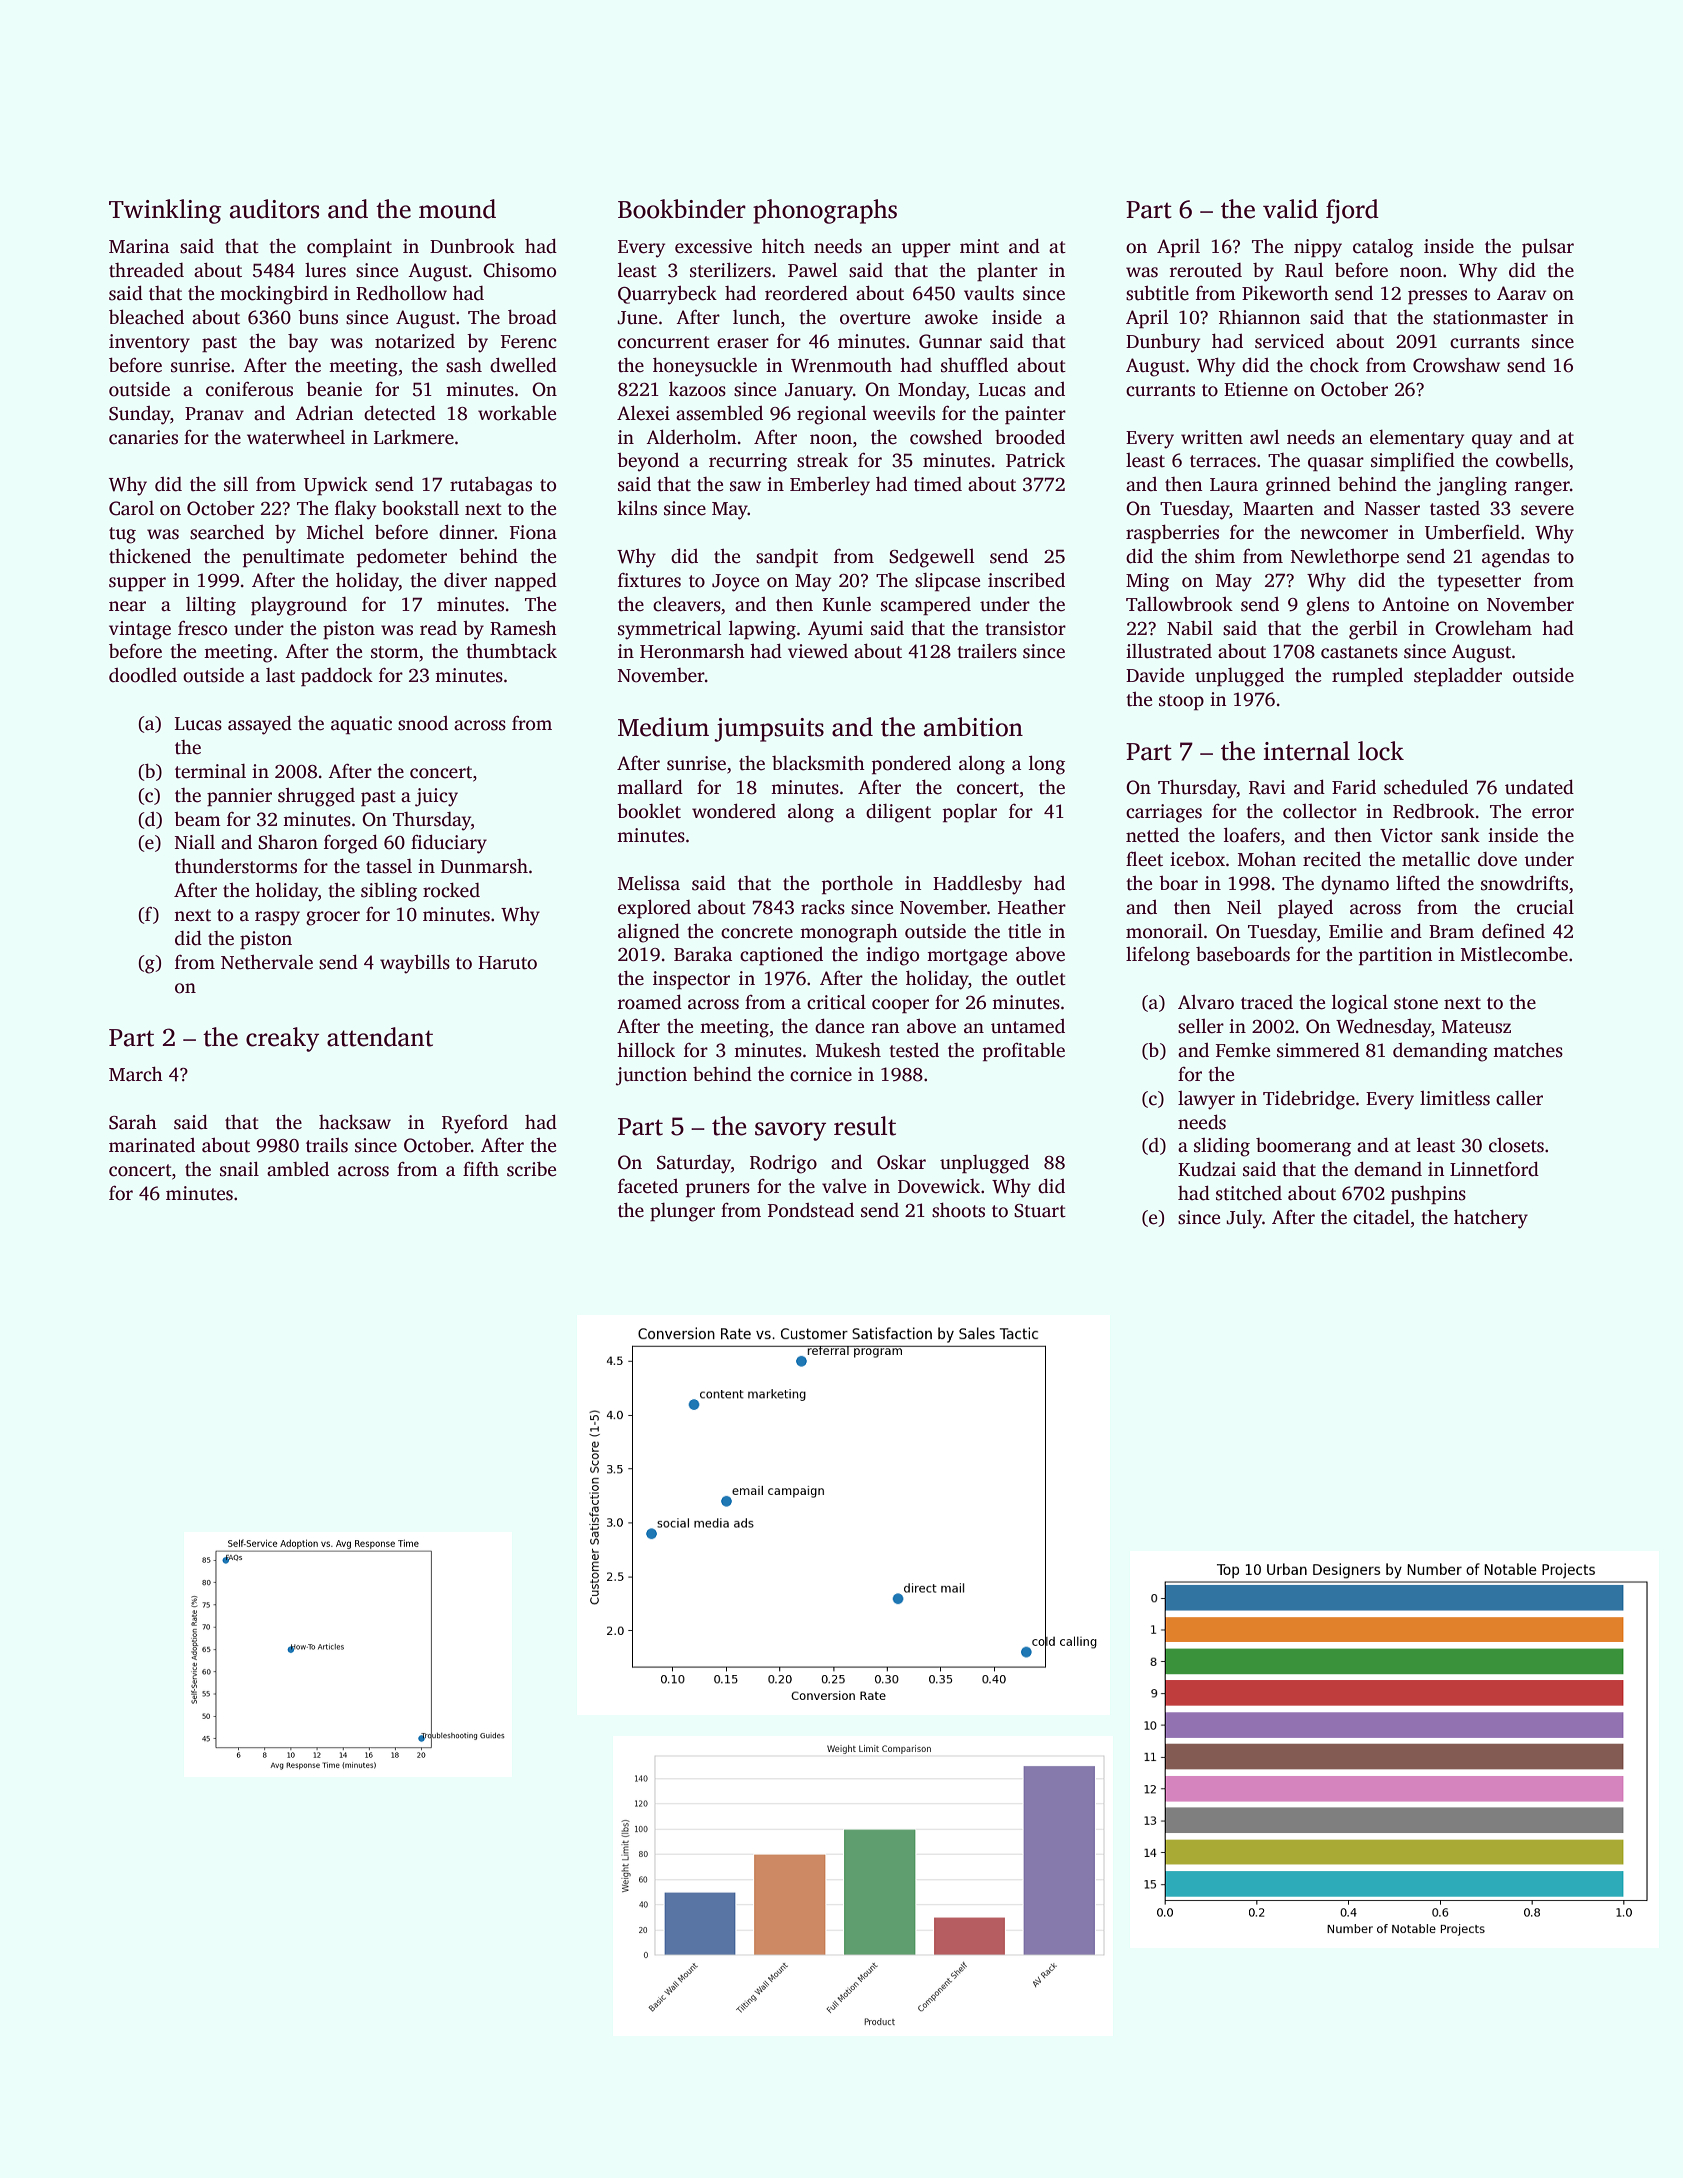 Image resolution: width=1683 pixels, height=2178 pixels. What do you see at coordinates (649, 883) in the image?
I see `Melissa` at bounding box center [649, 883].
